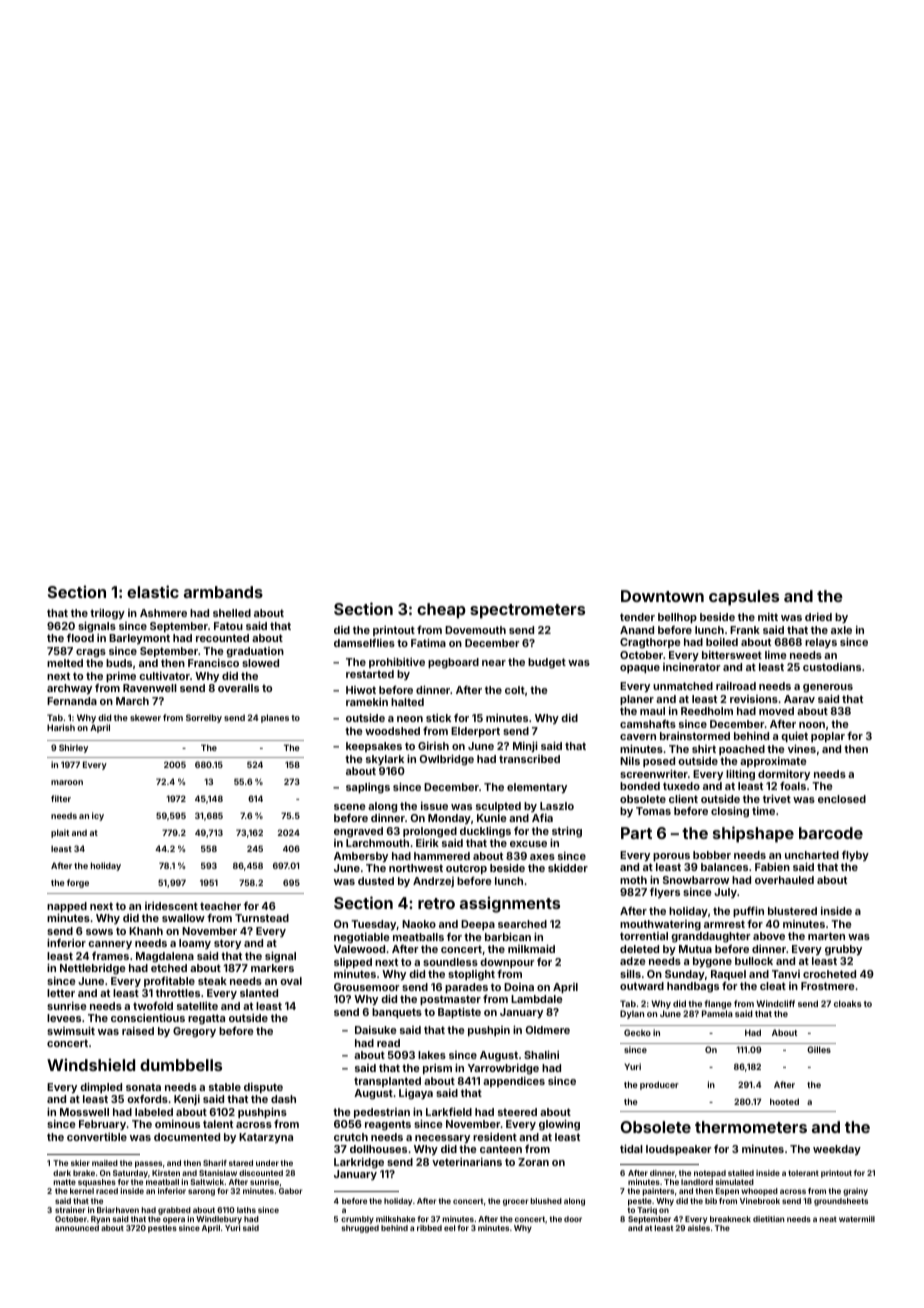  What do you see at coordinates (662, 596) in the document?
I see `Downtown` at bounding box center [662, 596].
